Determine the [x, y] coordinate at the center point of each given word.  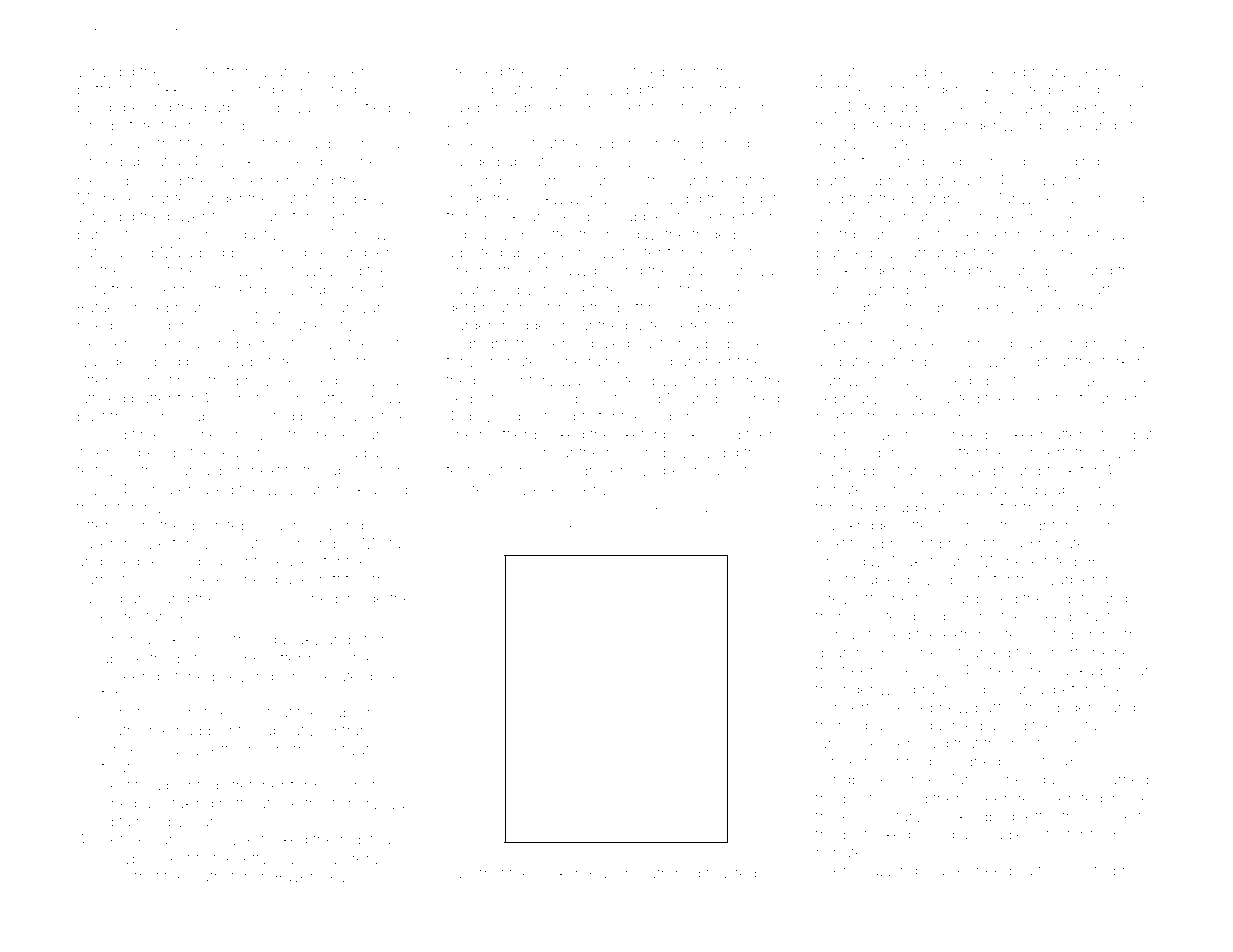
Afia [616, 398]
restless [1052, 289]
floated [124, 767]
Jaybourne [340, 145]
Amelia [469, 143]
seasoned [936, 270]
